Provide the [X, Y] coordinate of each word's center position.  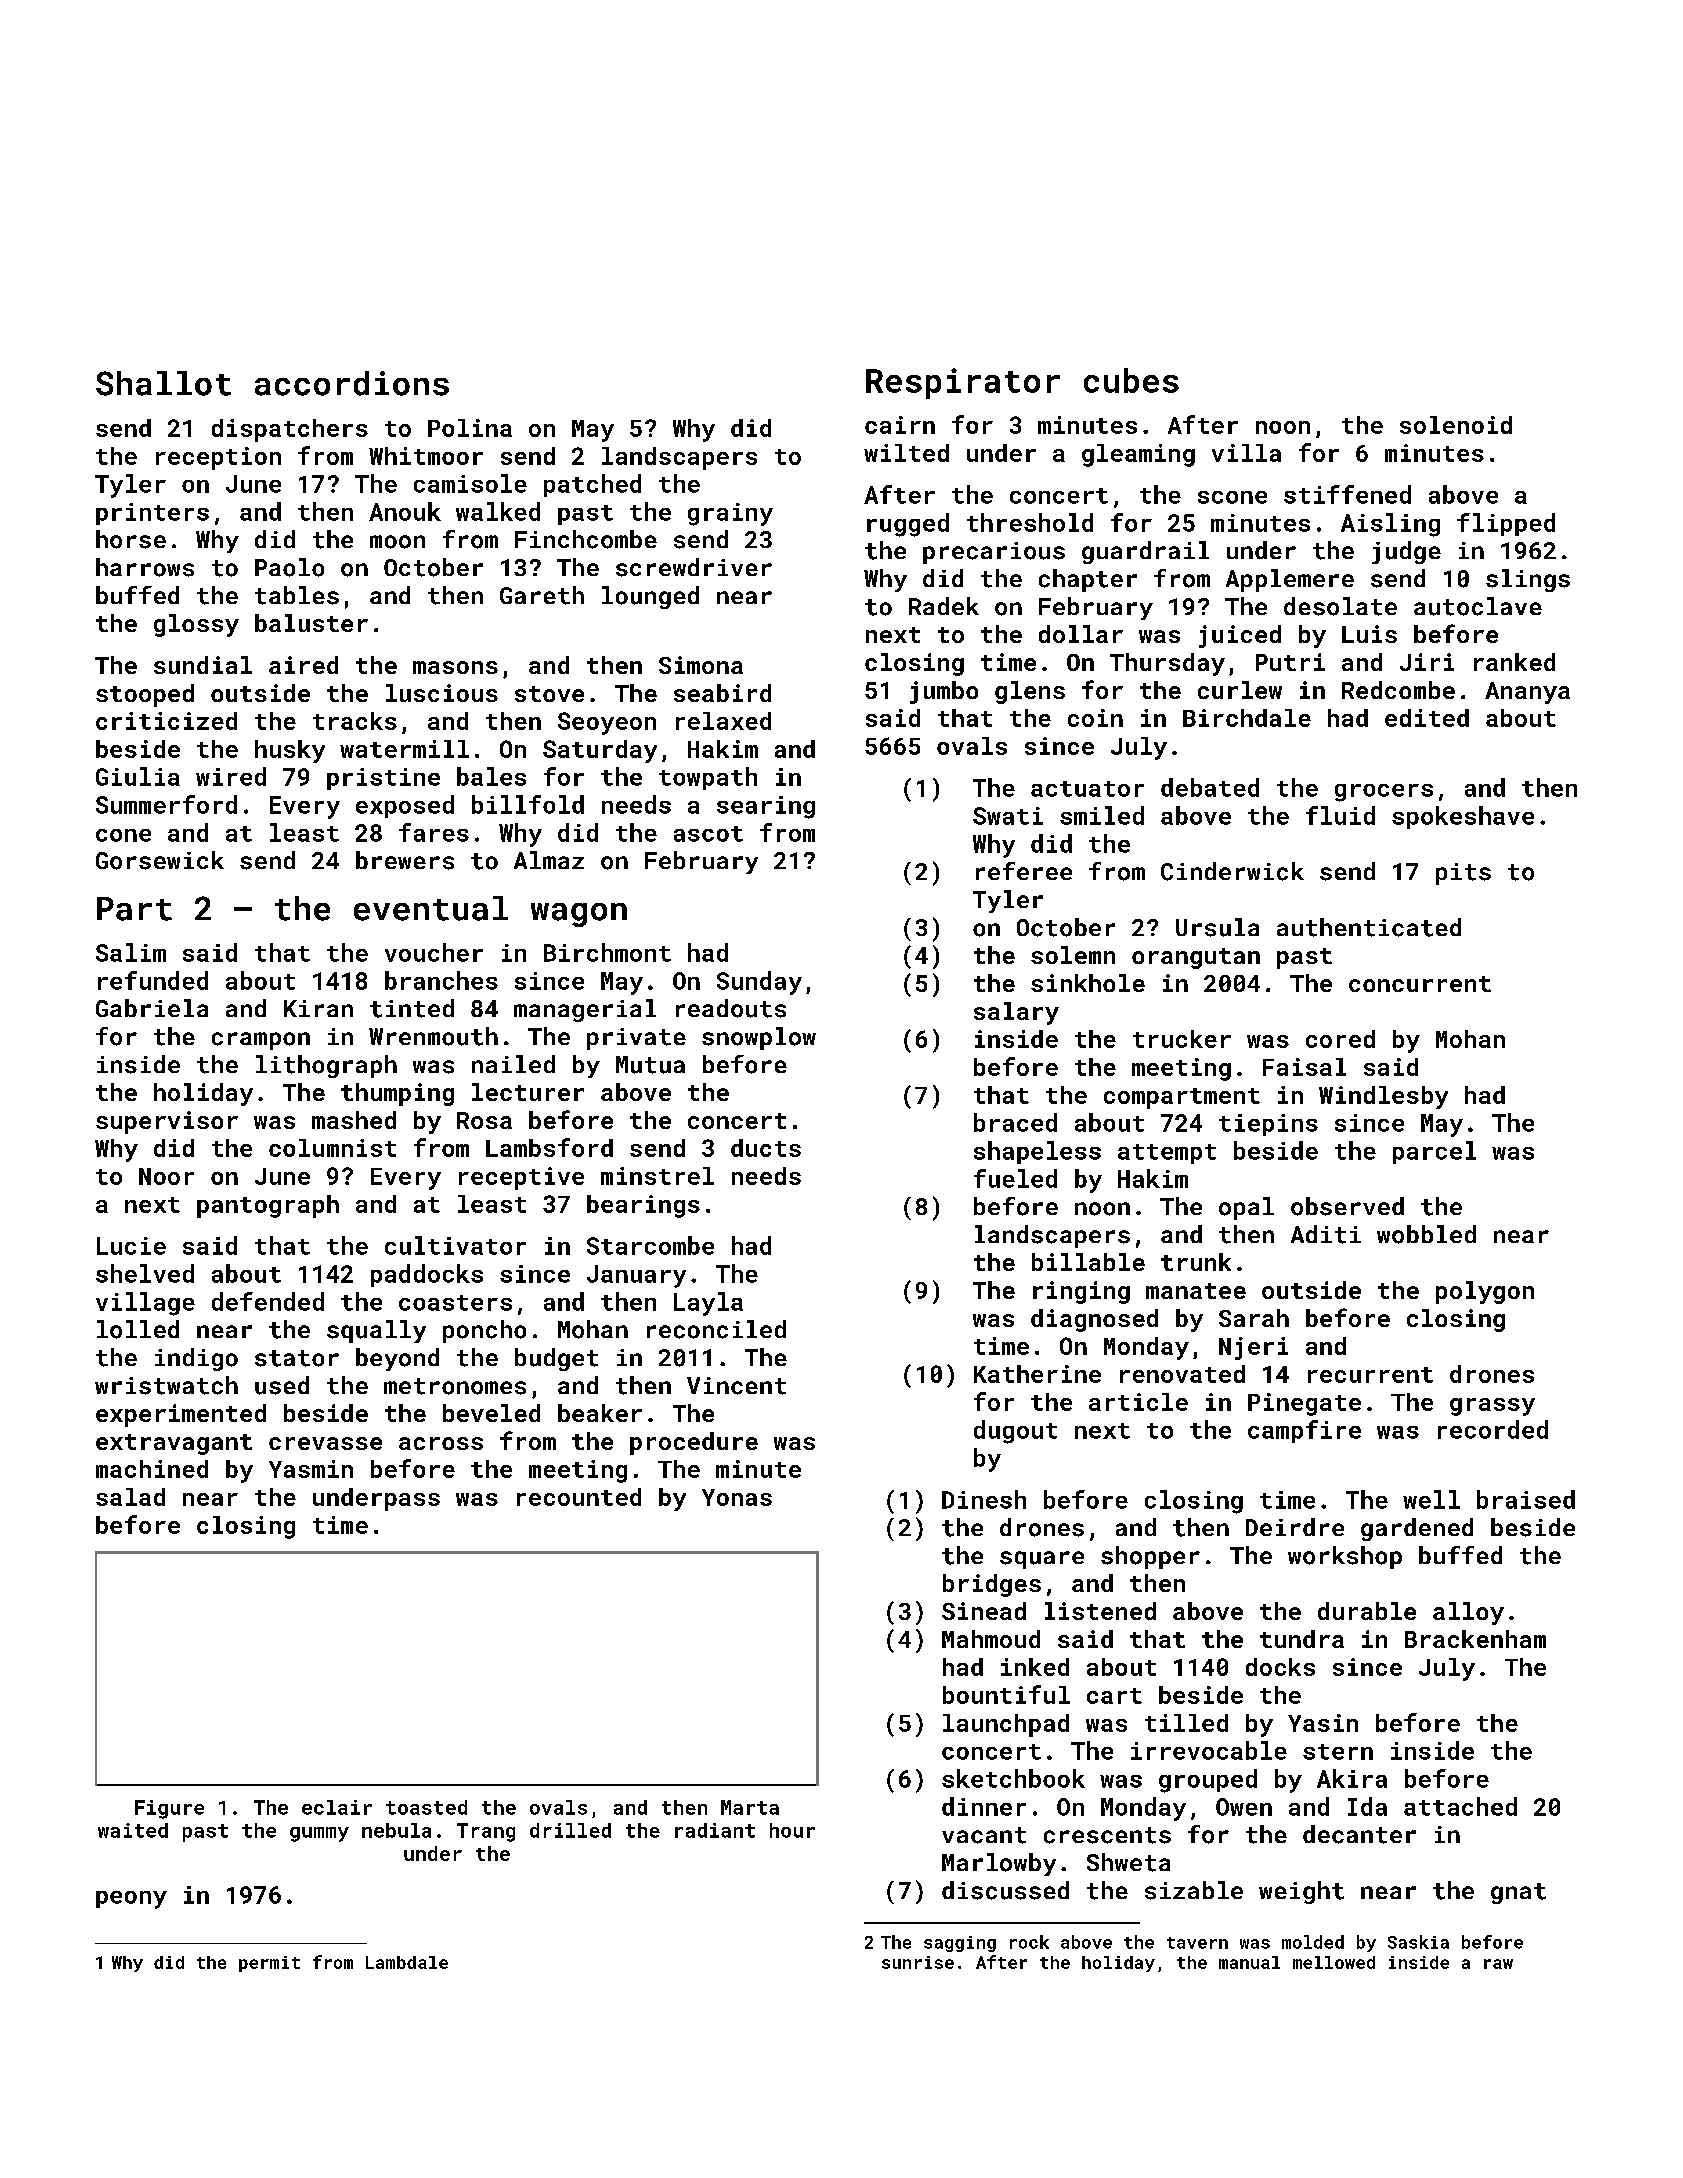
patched [592, 485]
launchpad [1006, 1725]
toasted [426, 1807]
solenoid [1456, 425]
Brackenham [1475, 1639]
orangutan [1196, 958]
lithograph [326, 1066]
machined [152, 1469]
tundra [1302, 1639]
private [636, 1039]
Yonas [737, 1497]
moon [397, 542]
